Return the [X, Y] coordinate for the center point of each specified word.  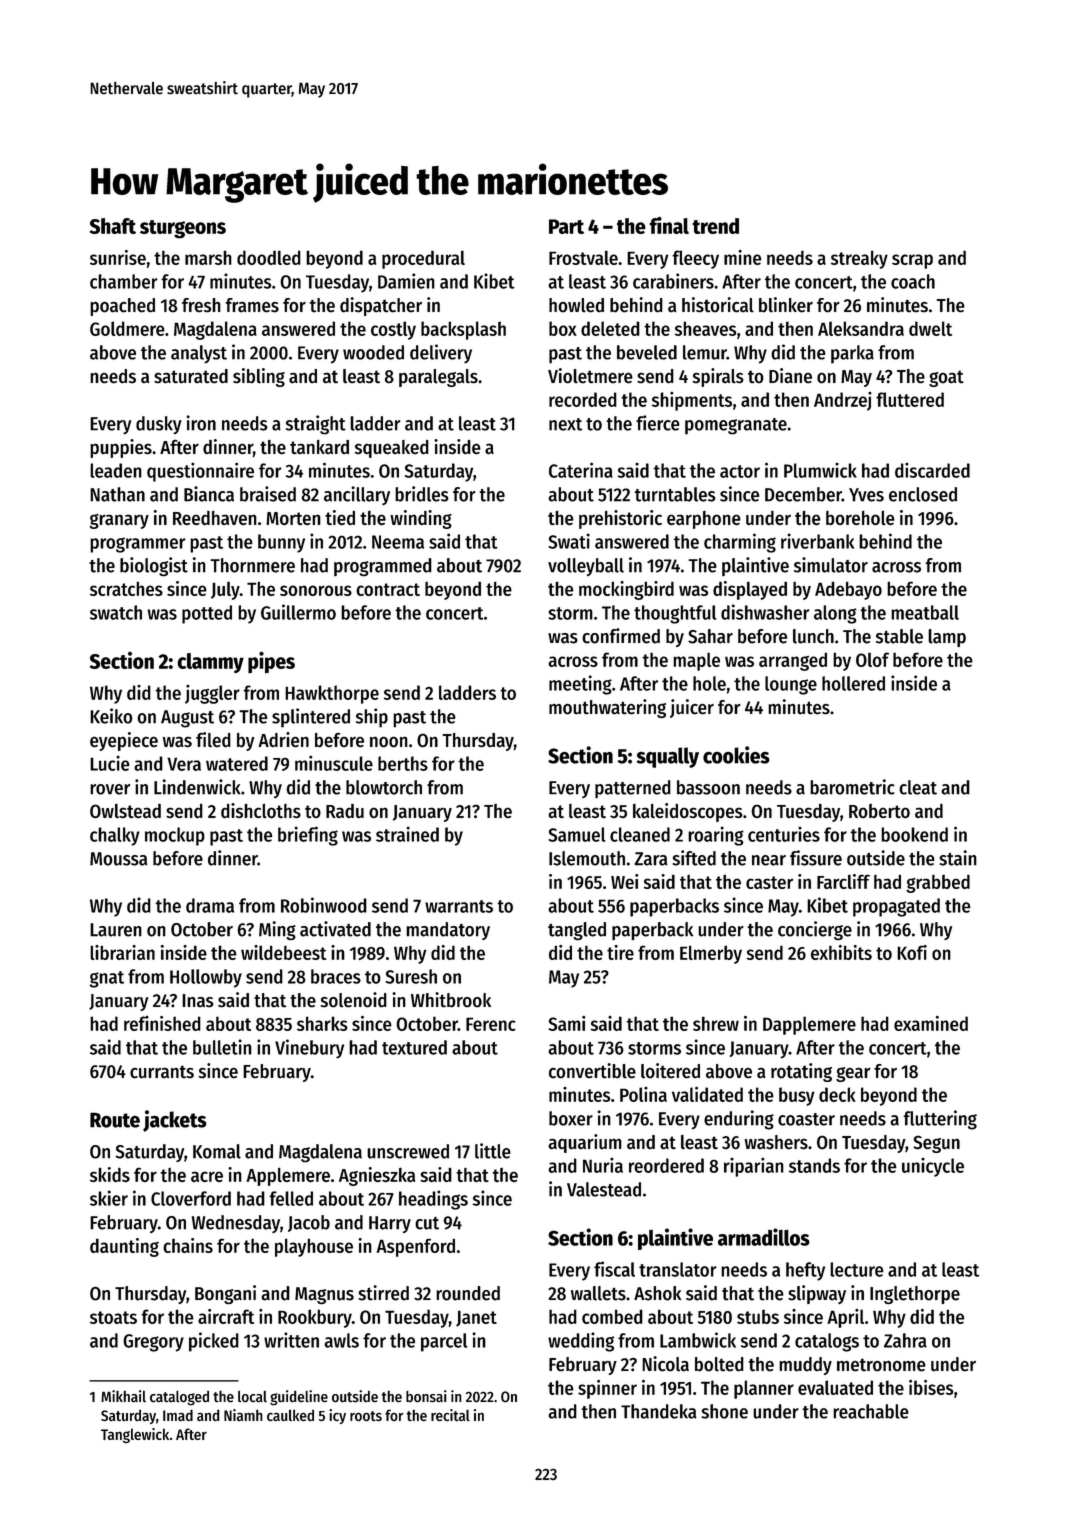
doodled [269, 257]
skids [110, 1174]
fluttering [940, 1120]
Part [566, 226]
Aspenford [415, 1247]
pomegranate [736, 426]
